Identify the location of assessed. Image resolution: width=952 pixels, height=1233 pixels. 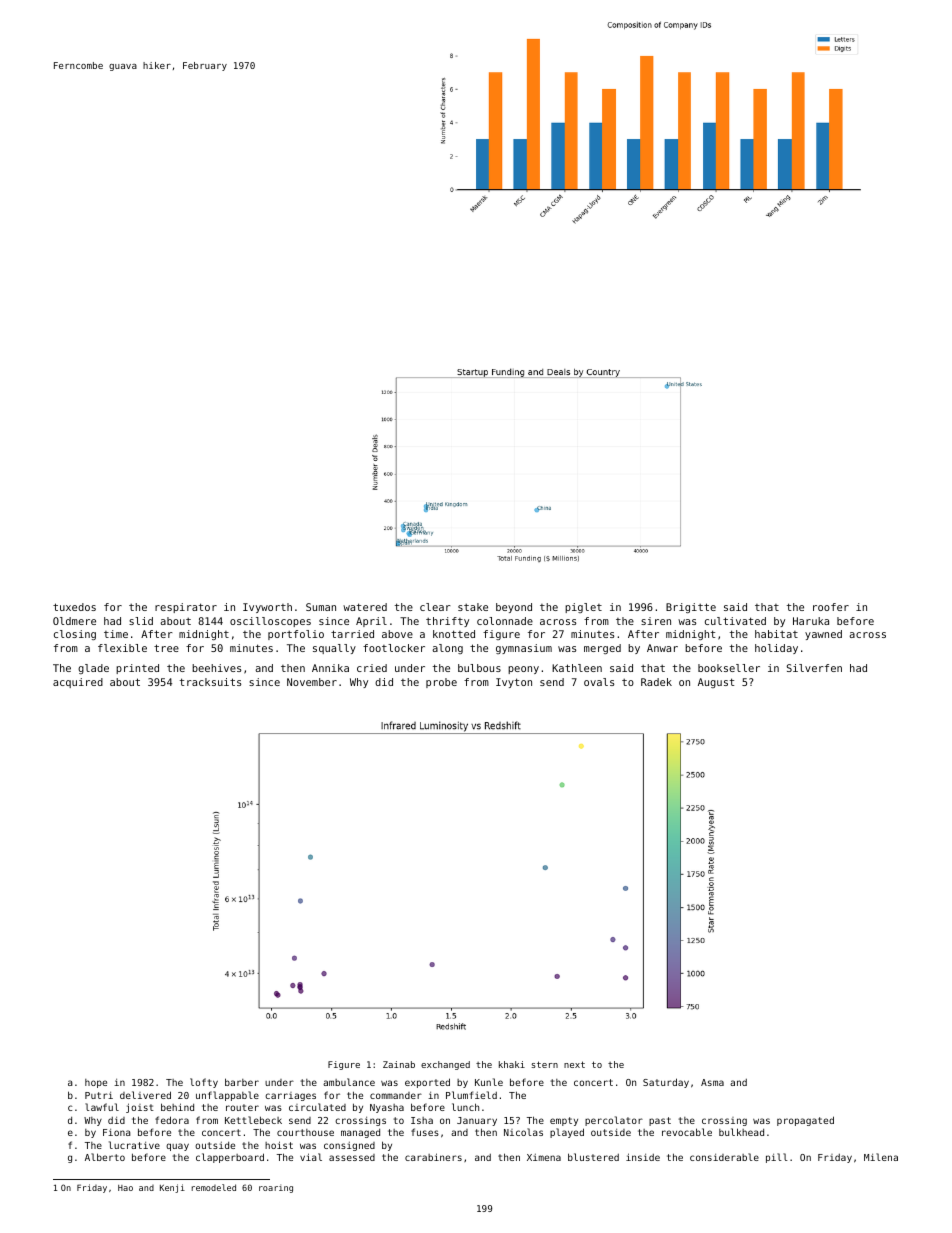
(352, 1157).
